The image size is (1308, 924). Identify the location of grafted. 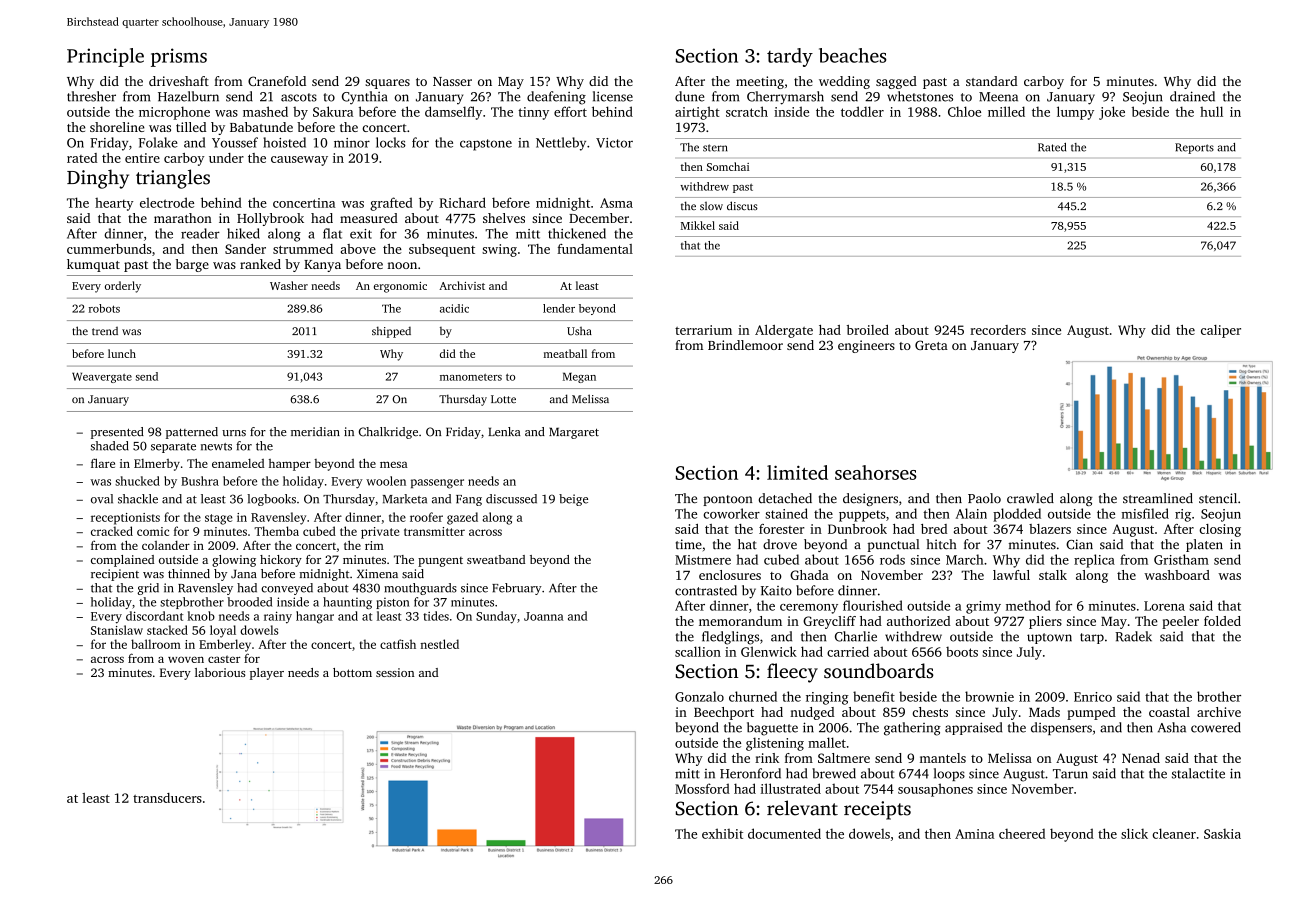
(391, 204).
